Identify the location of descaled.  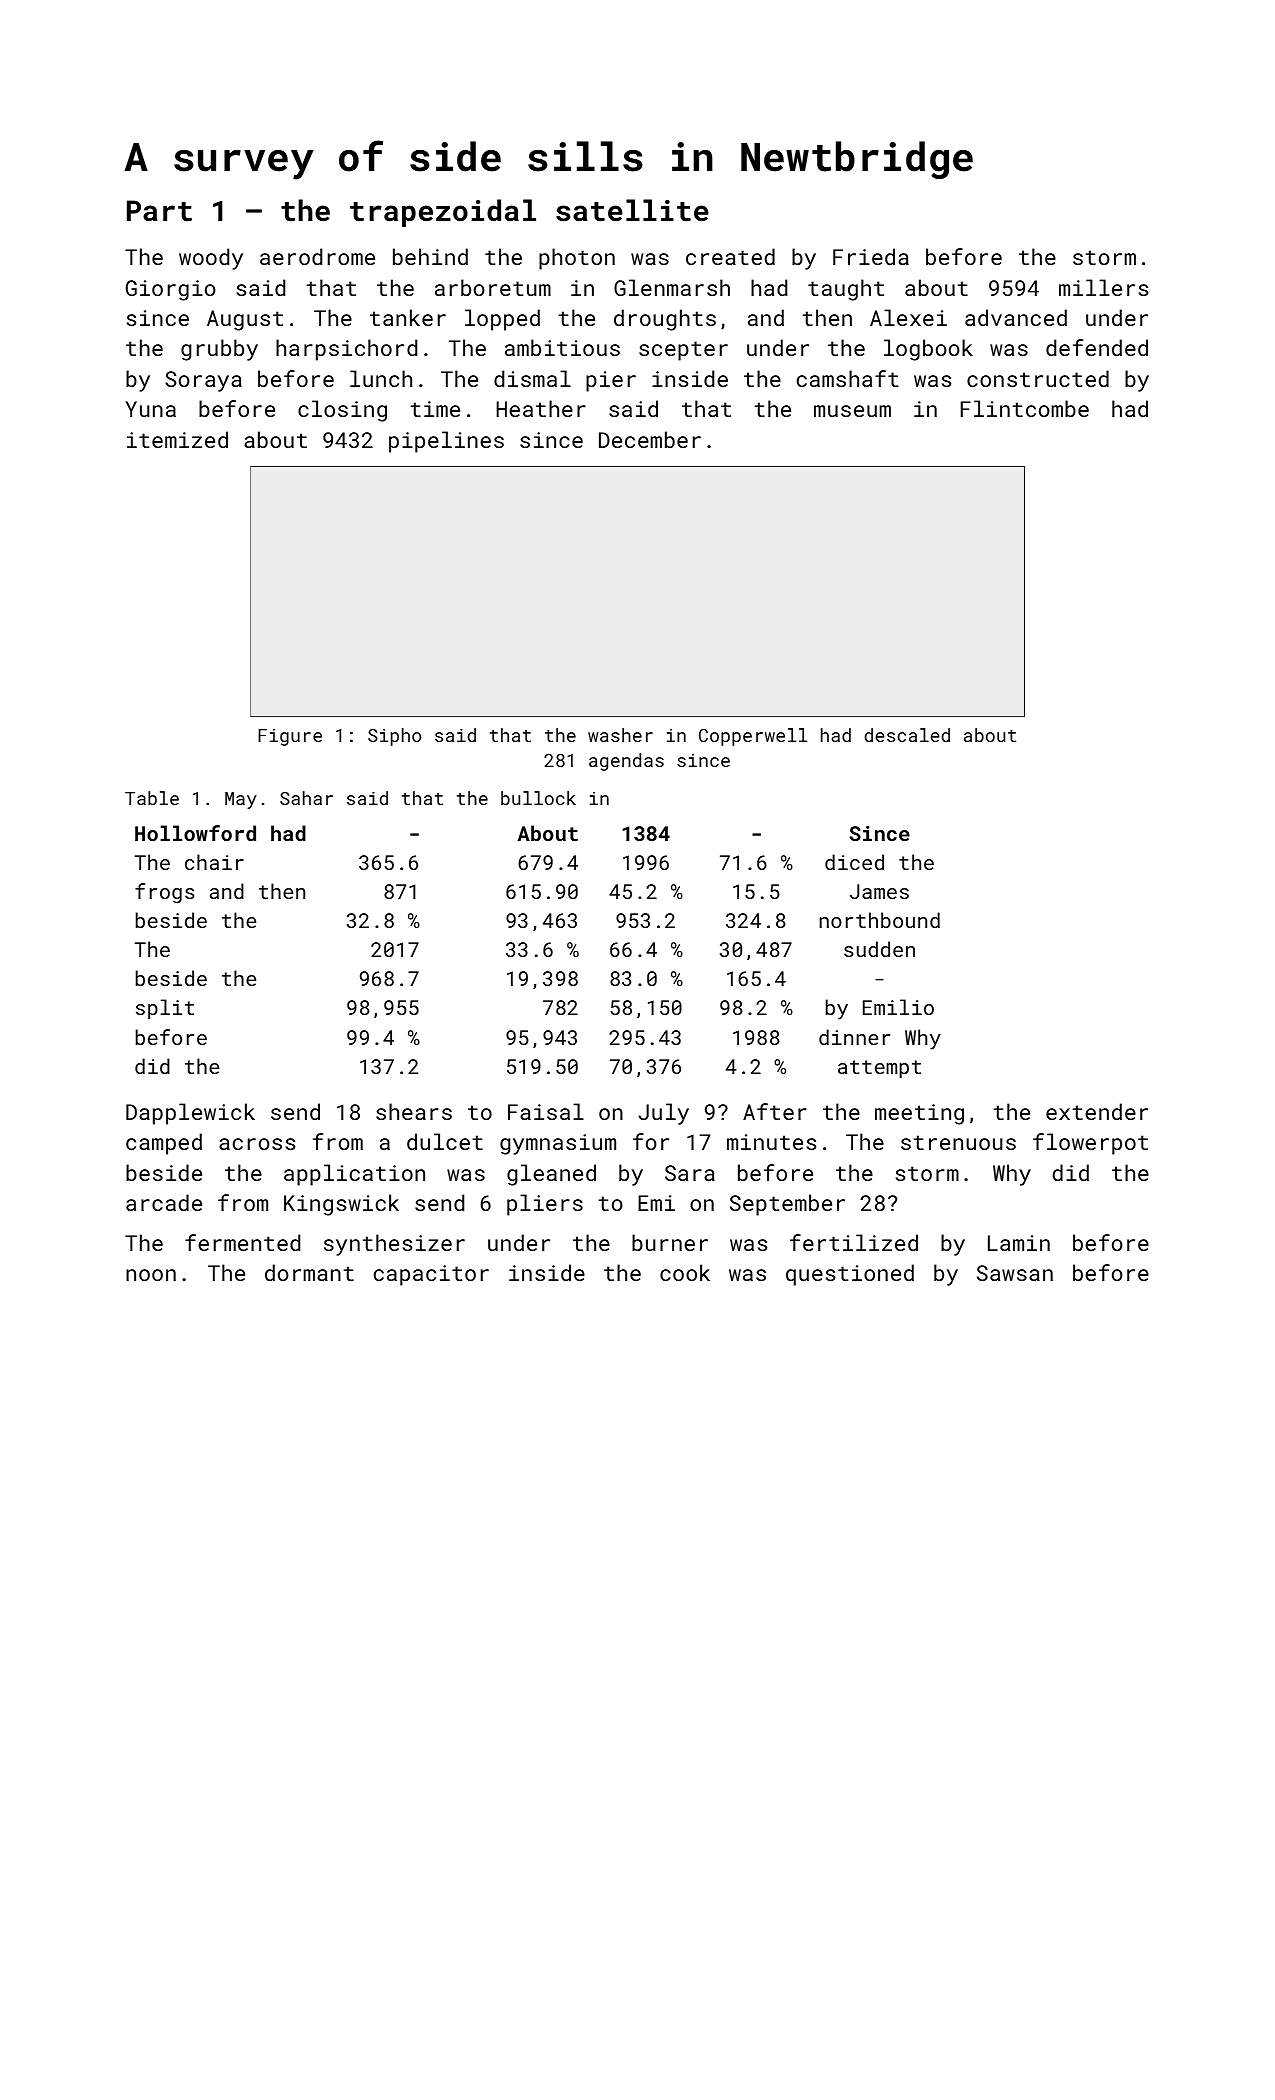
(907, 735).
